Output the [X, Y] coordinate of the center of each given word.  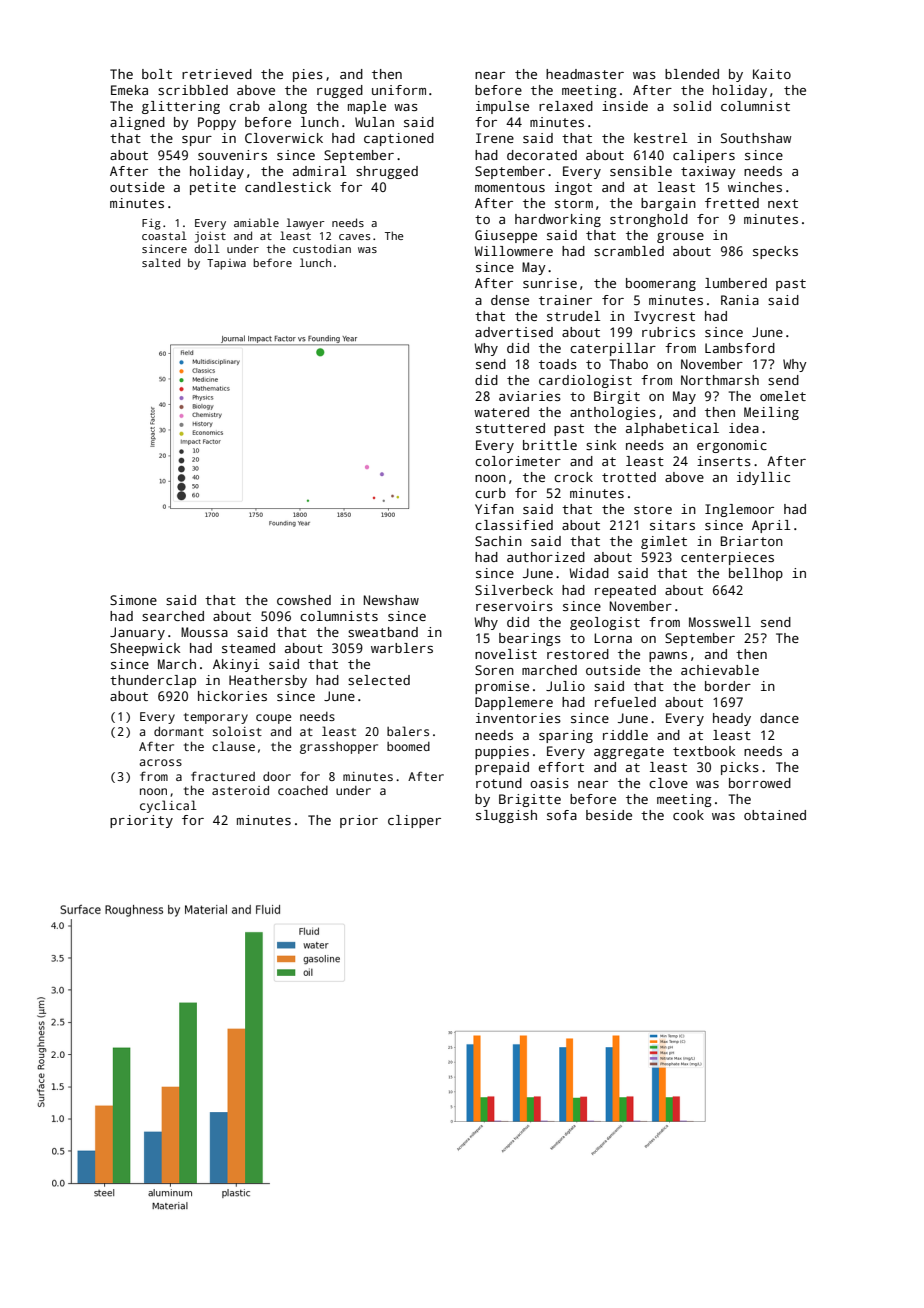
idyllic [763, 478]
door [277, 776]
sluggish [506, 816]
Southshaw [756, 138]
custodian [322, 248]
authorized [546, 557]
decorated [542, 155]
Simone [133, 600]
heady [732, 719]
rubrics [668, 332]
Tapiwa [226, 264]
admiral [319, 171]
